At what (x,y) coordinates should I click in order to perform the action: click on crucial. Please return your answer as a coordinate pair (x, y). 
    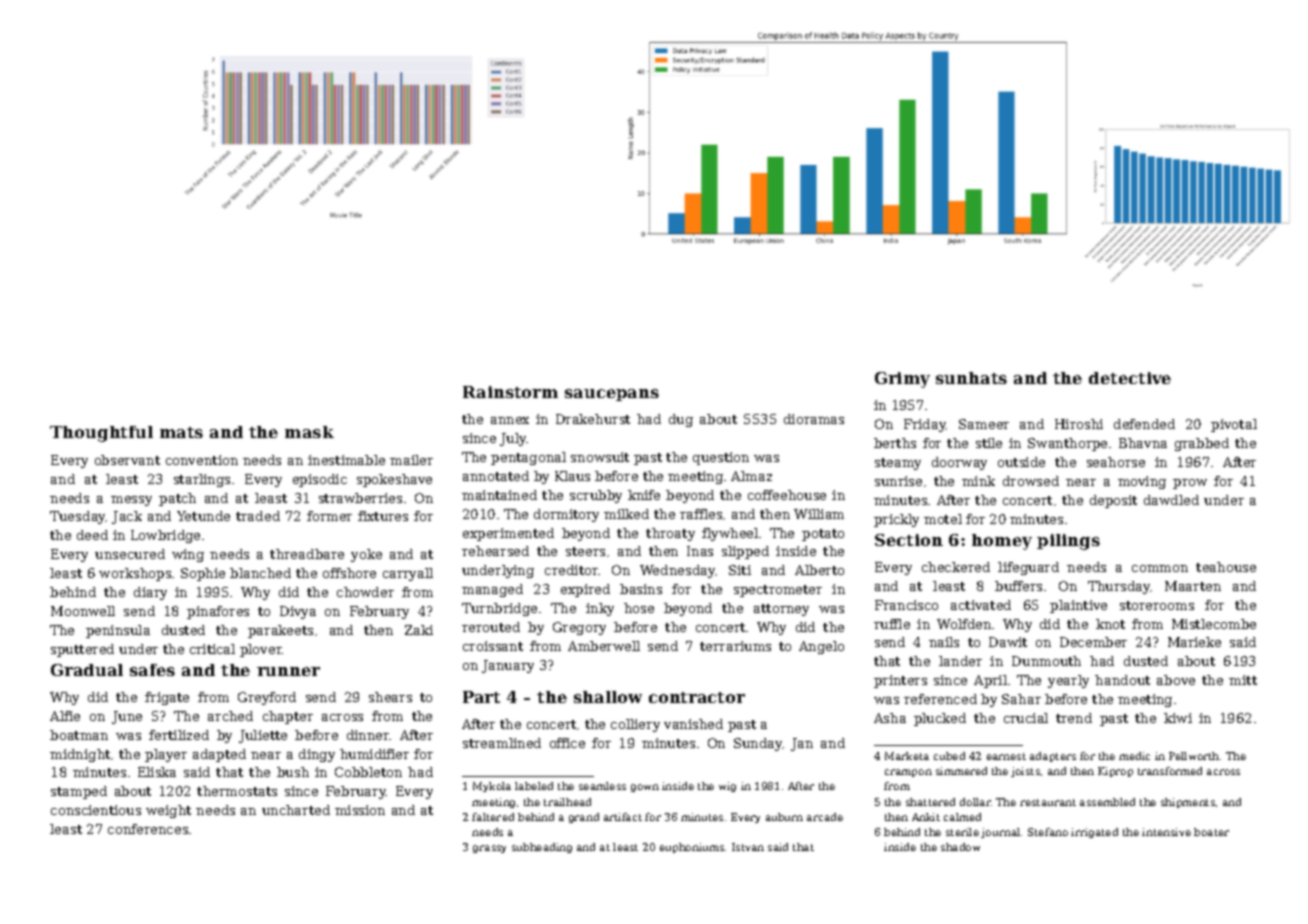
    Looking at the image, I should click on (1026, 718).
